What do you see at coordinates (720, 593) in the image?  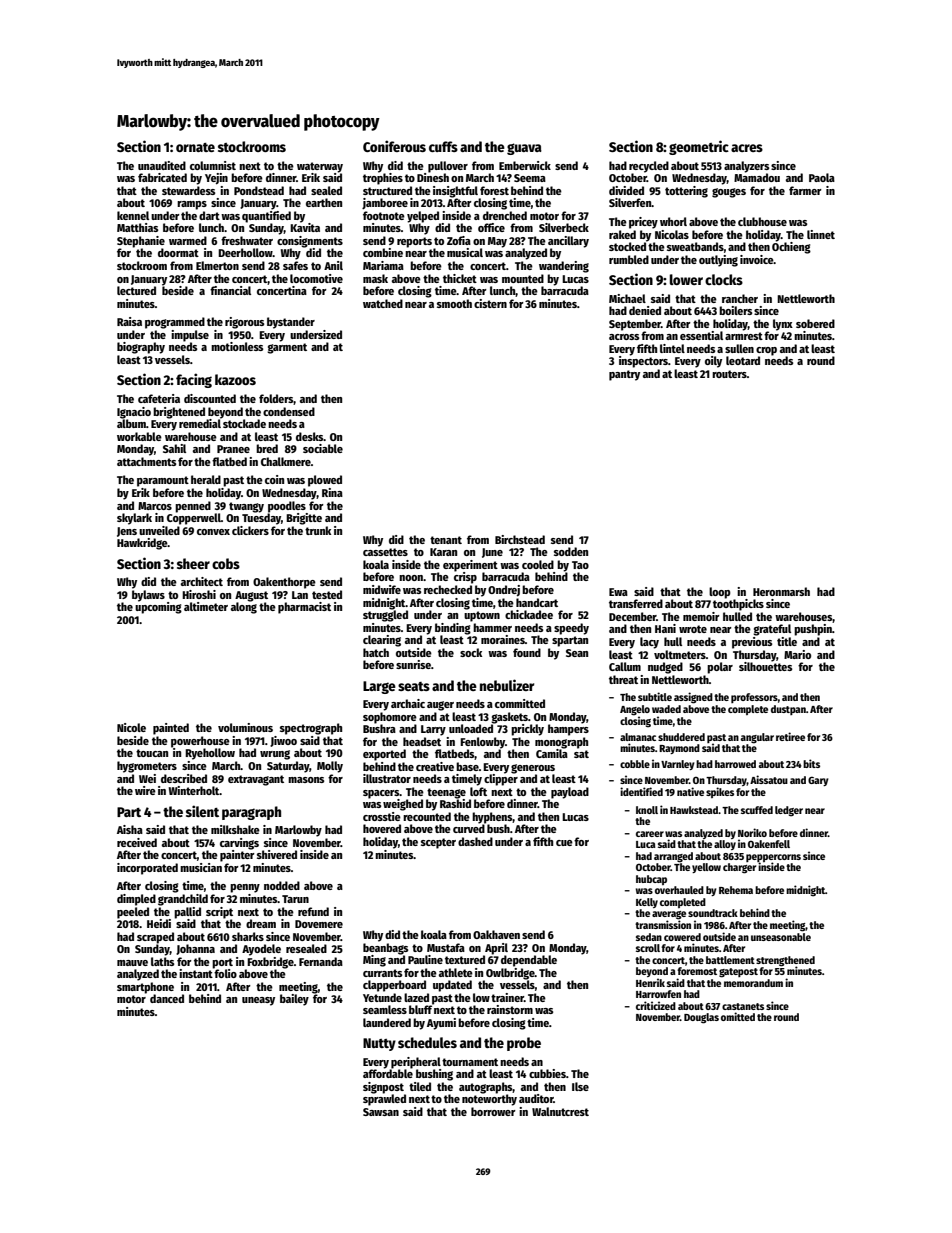 I see `loop` at bounding box center [720, 593].
